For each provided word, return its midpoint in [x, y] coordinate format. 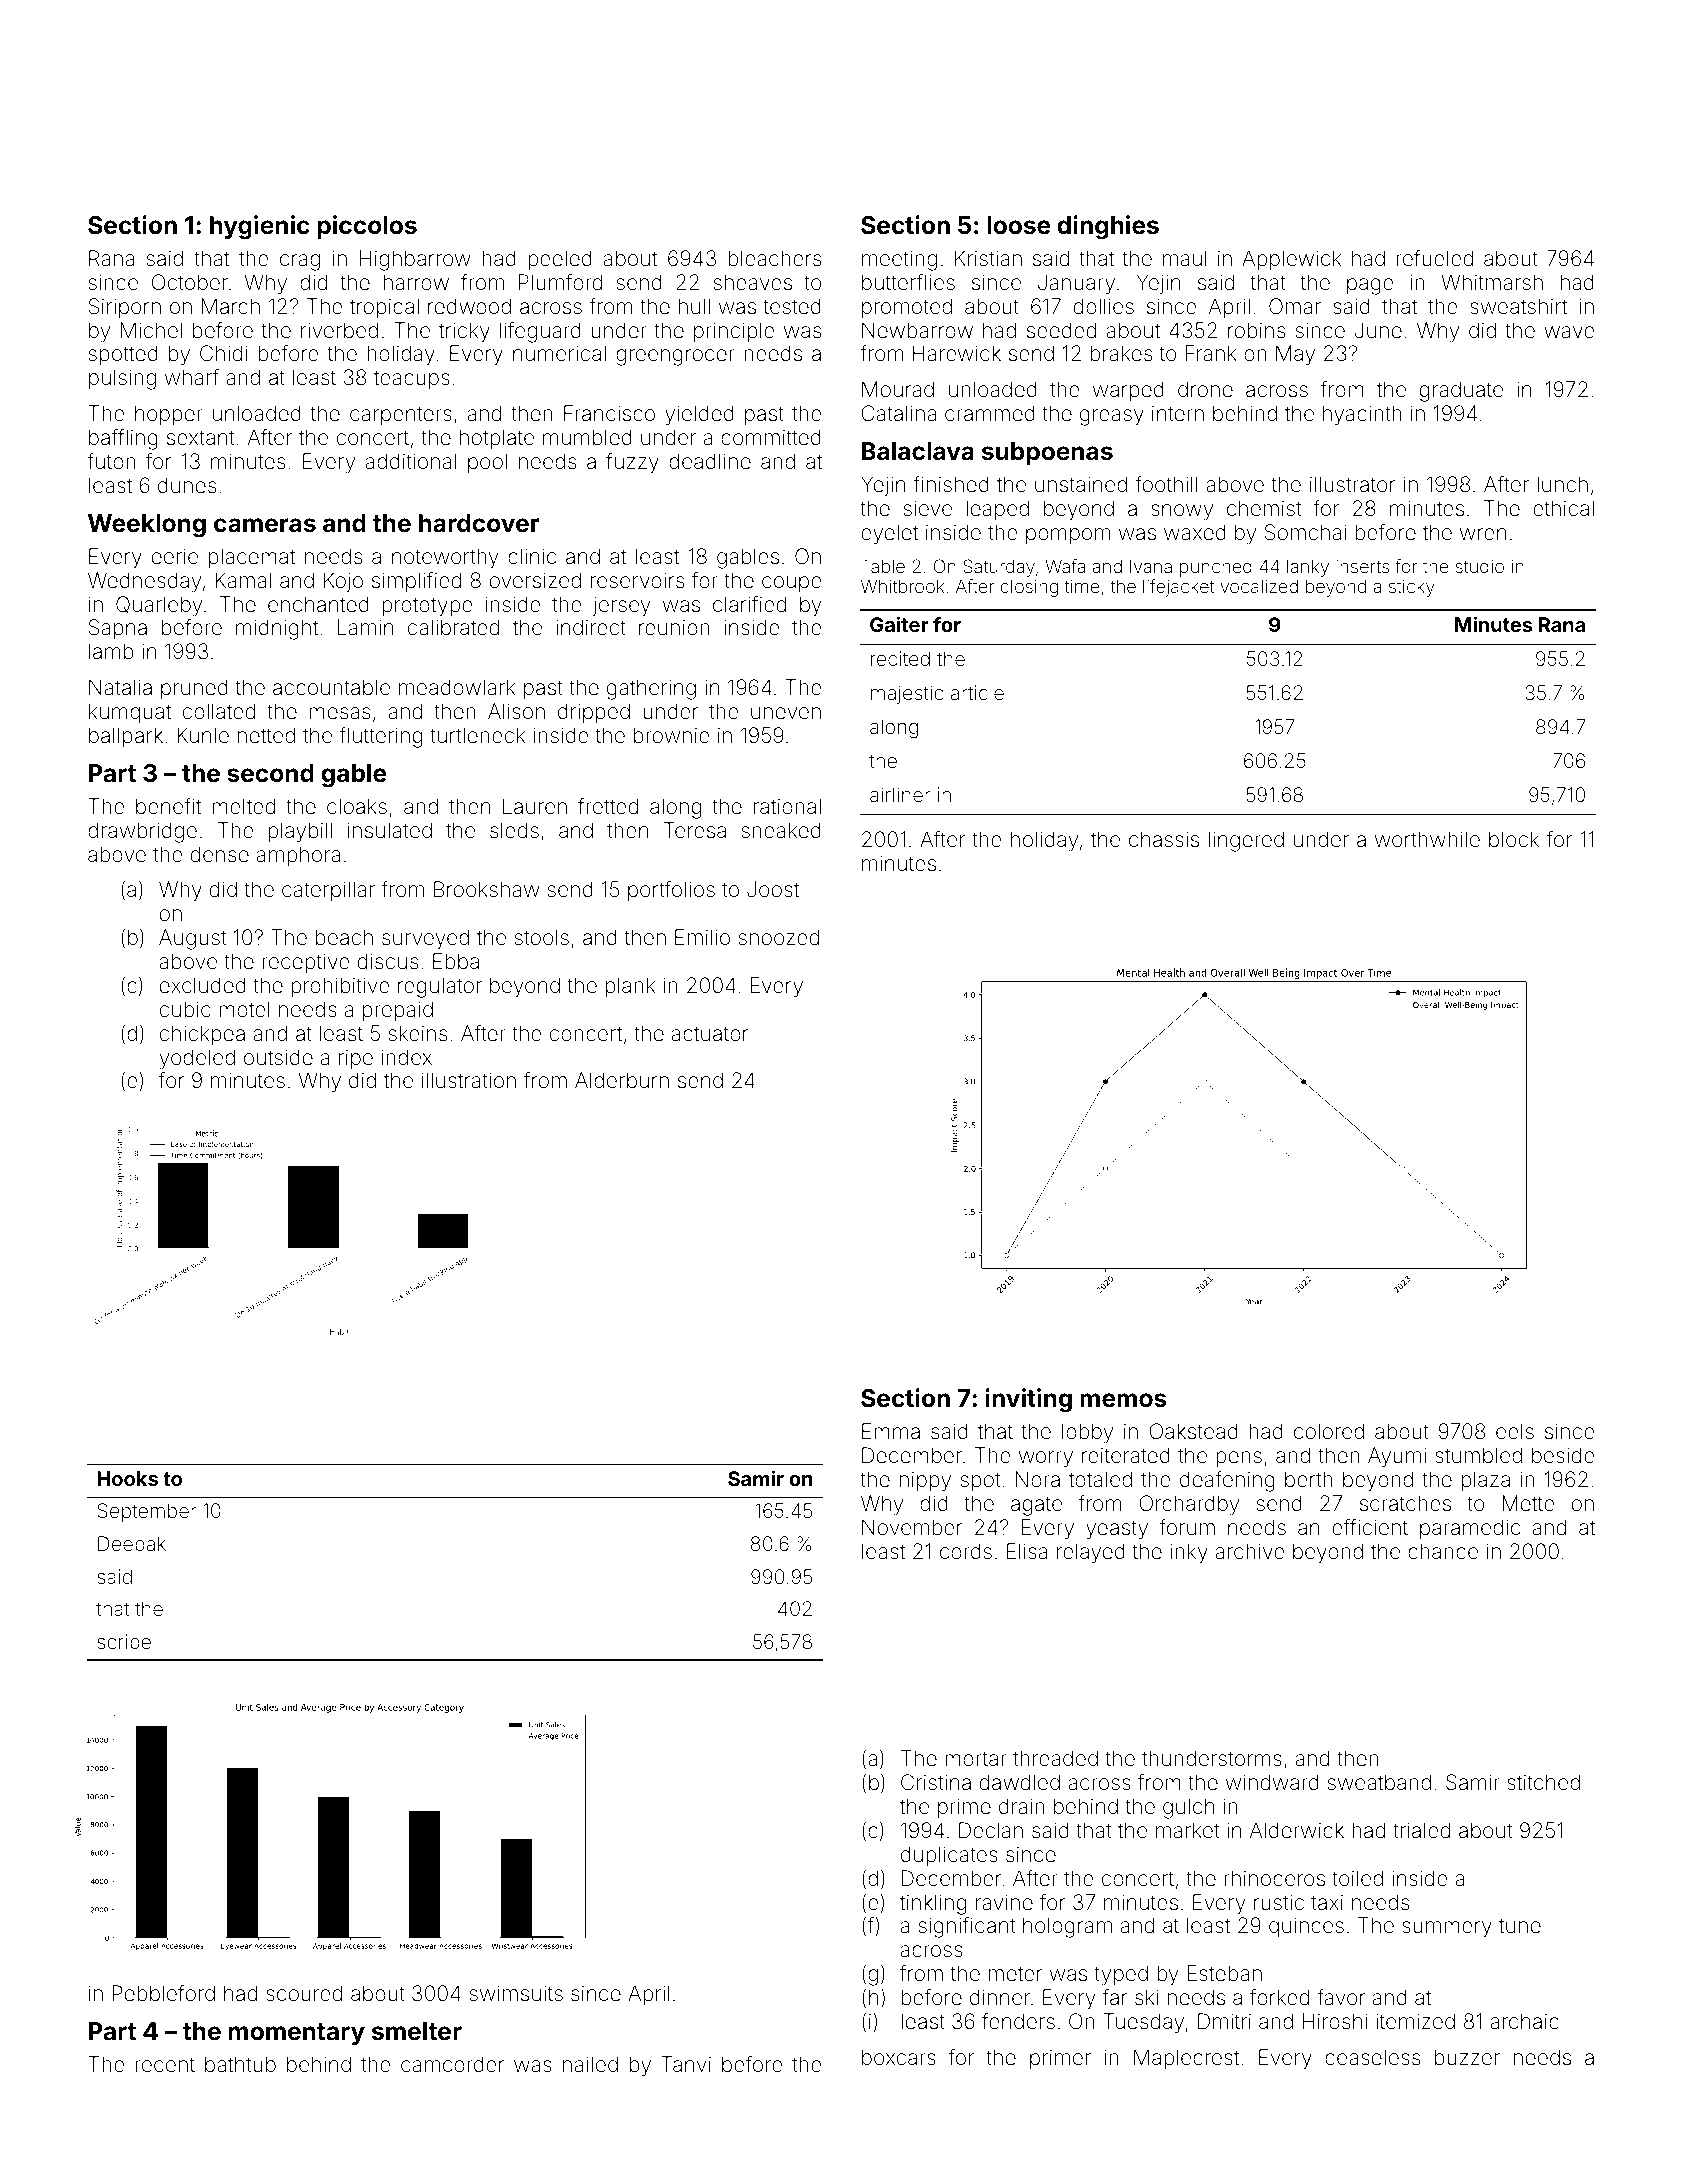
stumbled [1478, 1455]
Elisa [1027, 1551]
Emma [891, 1431]
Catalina [898, 413]
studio [1480, 566]
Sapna [118, 629]
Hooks [127, 1478]
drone [1205, 389]
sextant [200, 437]
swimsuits [516, 1993]
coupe [792, 584]
